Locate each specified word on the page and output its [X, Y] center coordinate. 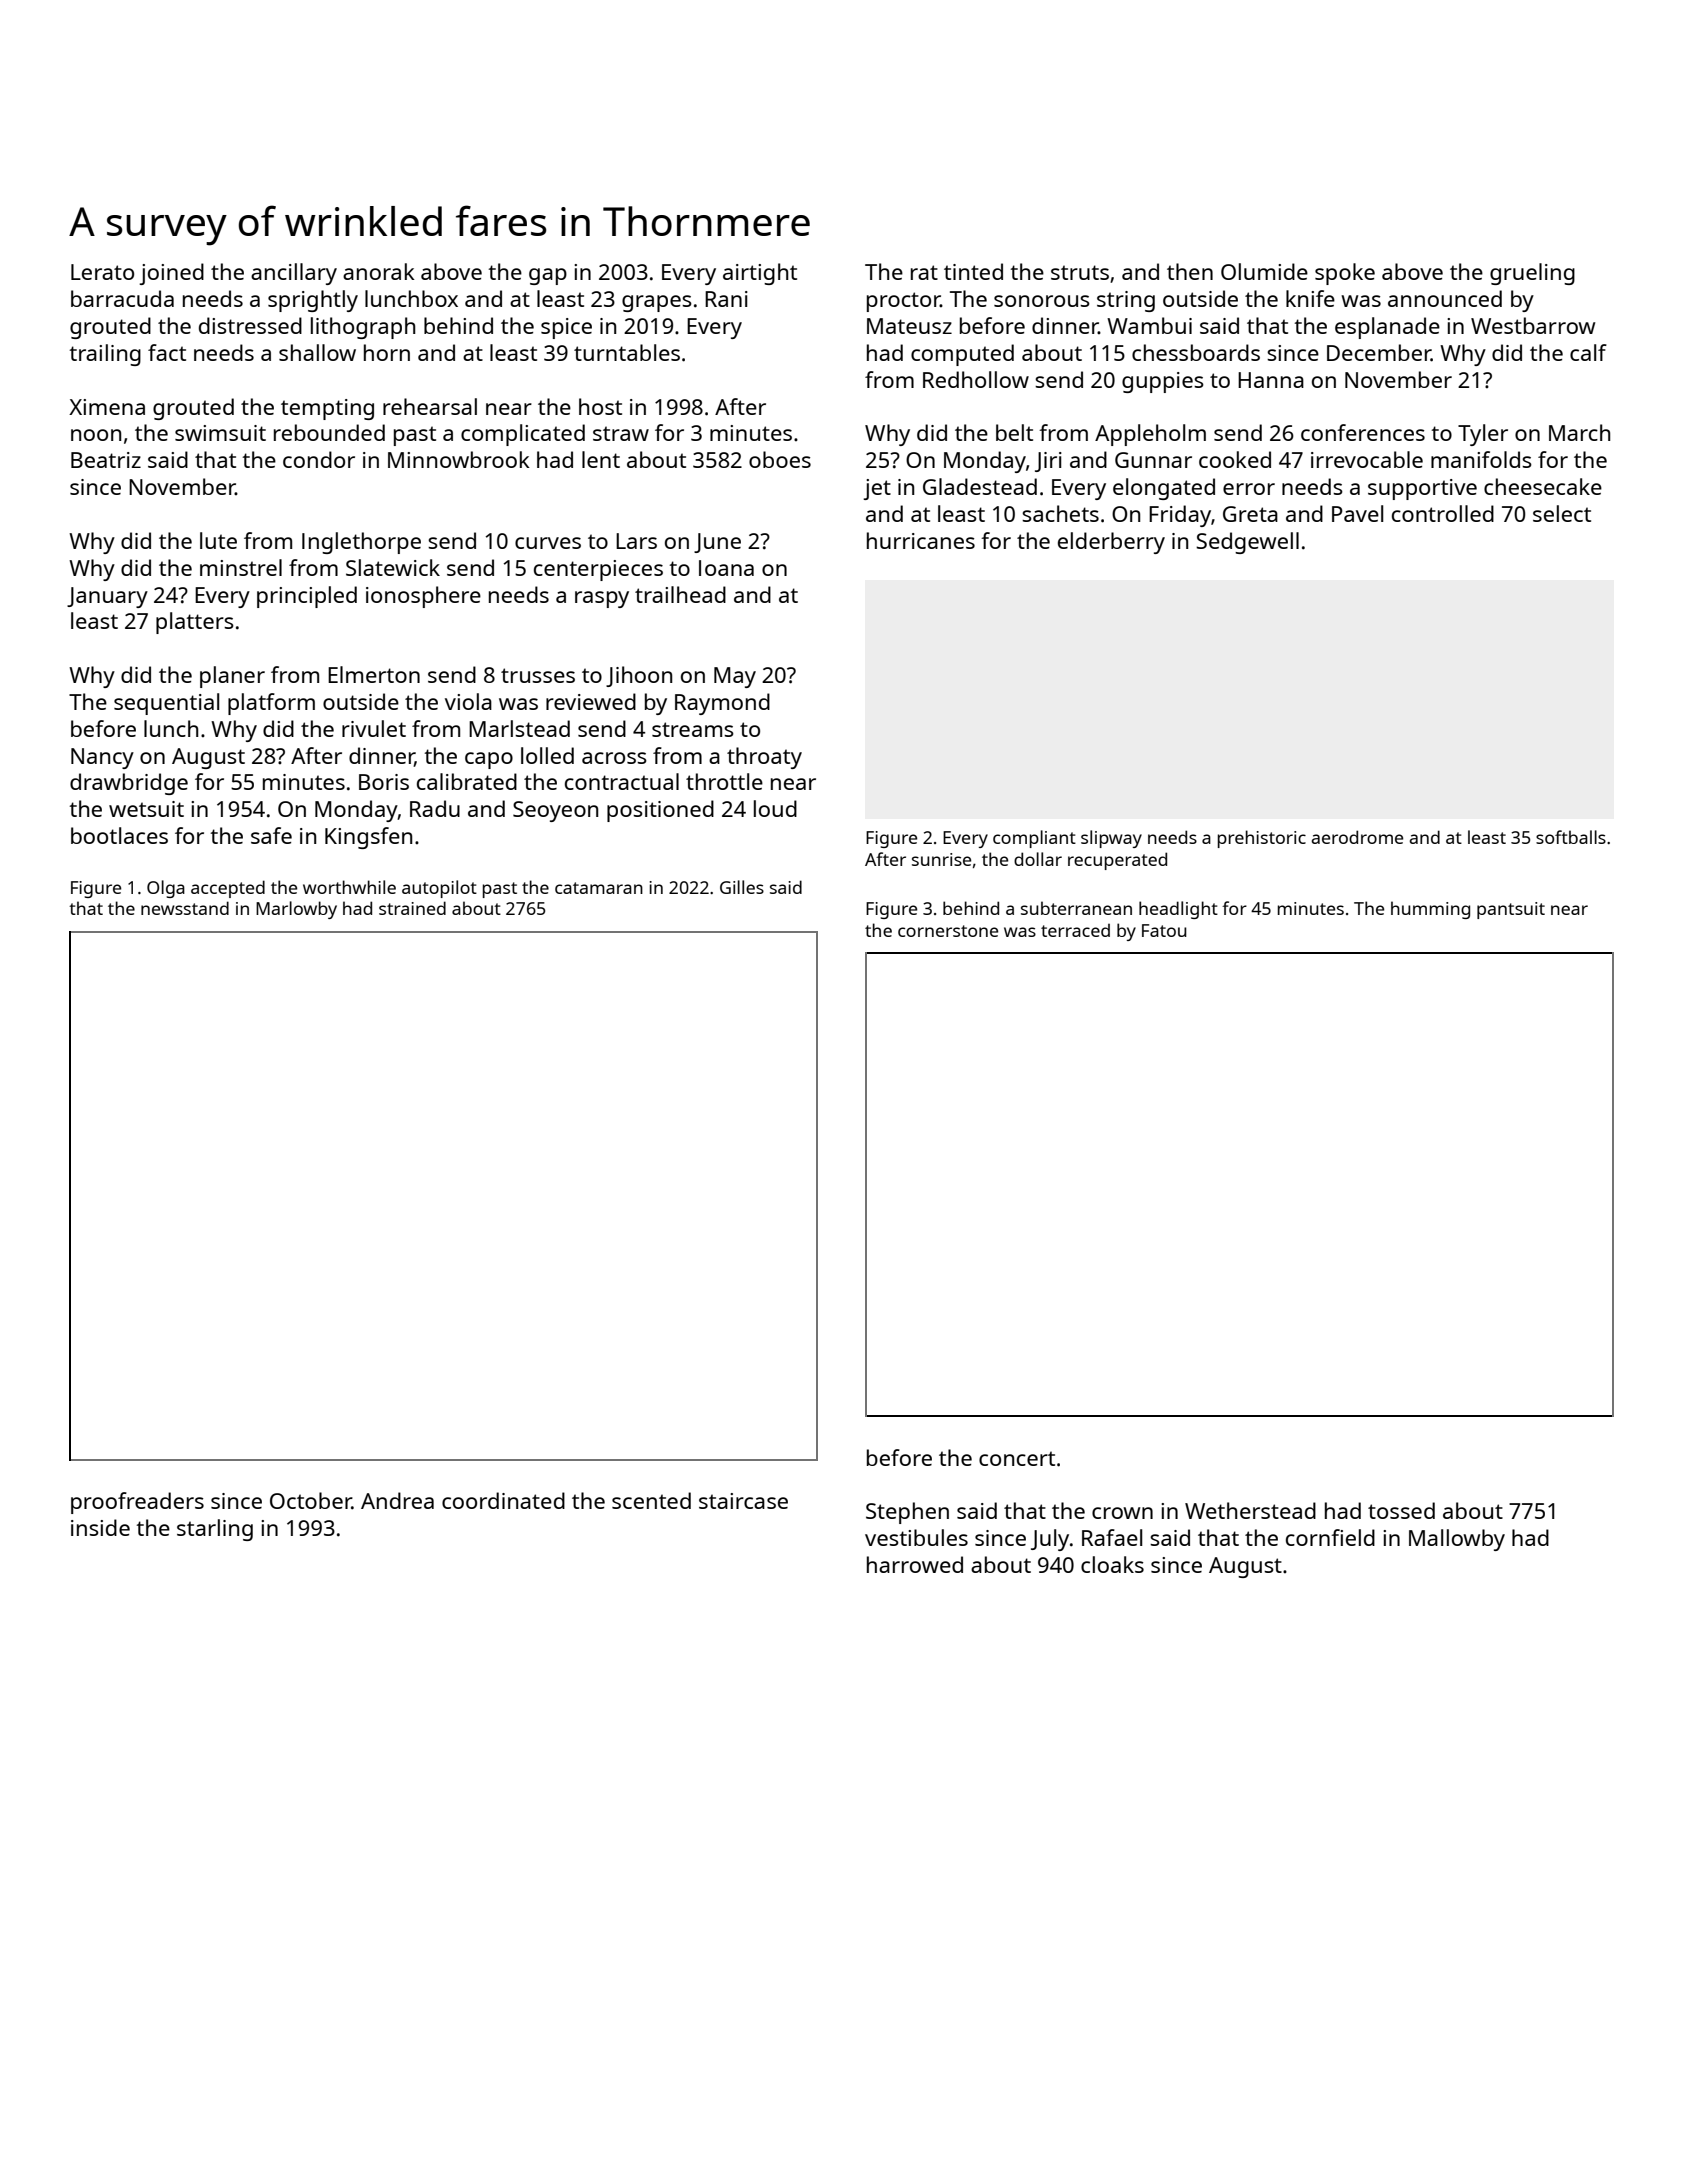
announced [1445, 298]
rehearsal [430, 406]
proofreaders [137, 1503]
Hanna [1271, 380]
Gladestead [980, 486]
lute [218, 540]
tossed [1401, 1510]
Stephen [907, 1513]
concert [1017, 1458]
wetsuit [146, 809]
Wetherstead [1250, 1510]
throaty [764, 758]
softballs [1571, 837]
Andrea [397, 1500]
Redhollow [976, 379]
